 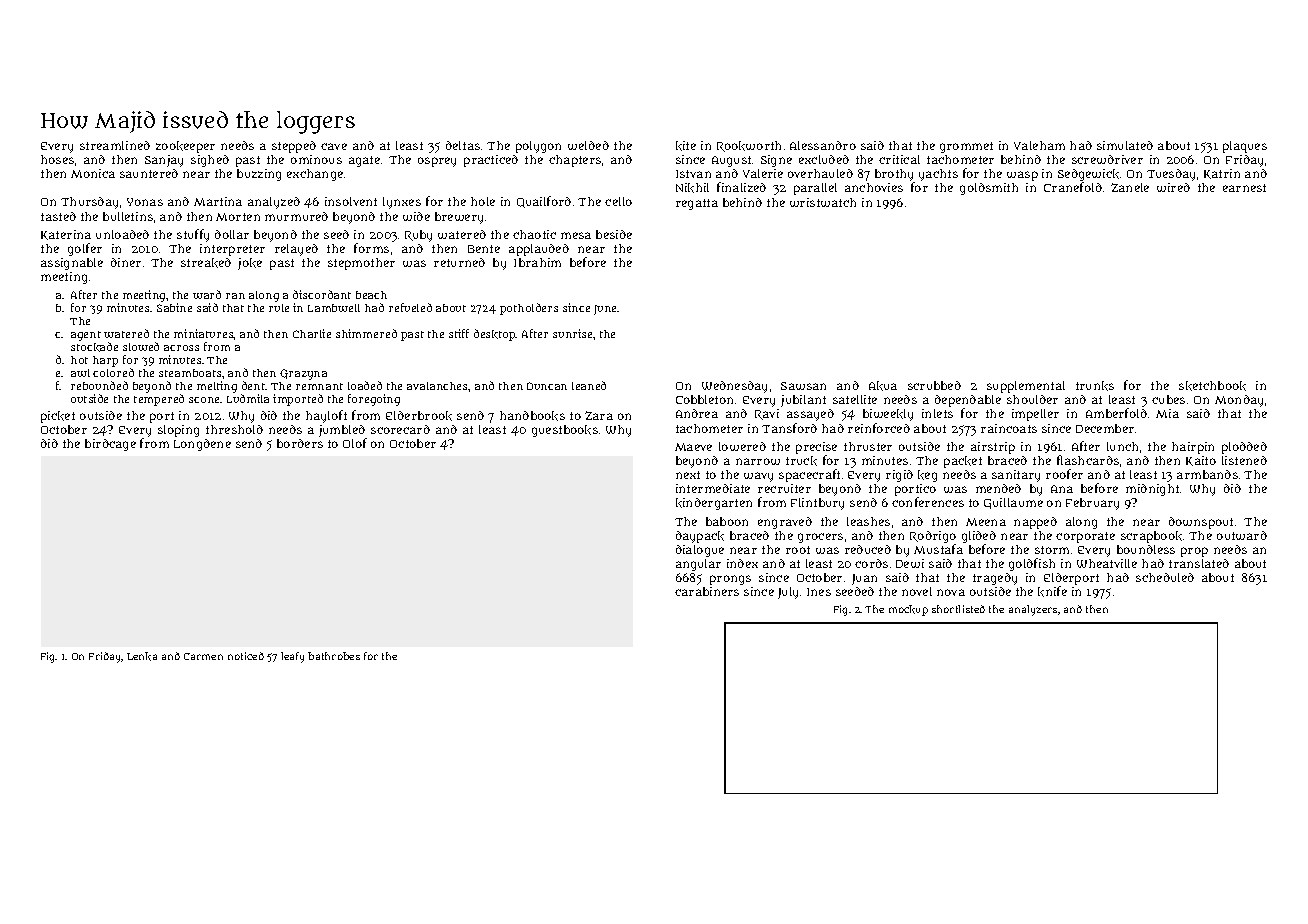 I want to click on kite, so click(x=686, y=146).
